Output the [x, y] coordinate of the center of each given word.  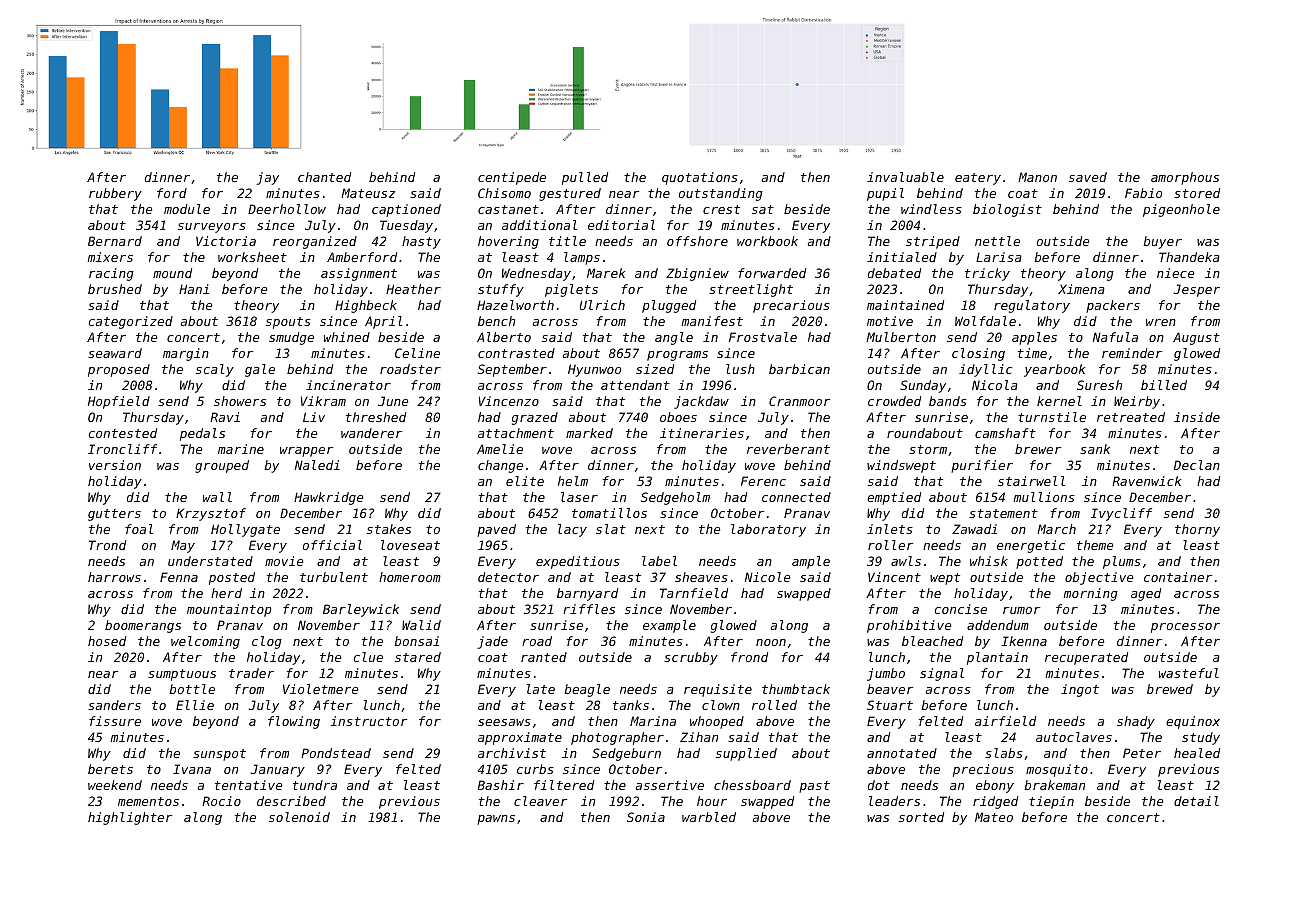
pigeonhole [1181, 210]
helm [573, 481]
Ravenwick [1146, 481]
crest [721, 209]
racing [111, 274]
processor [1185, 628]
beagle [587, 690]
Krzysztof [211, 514]
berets [110, 769]
